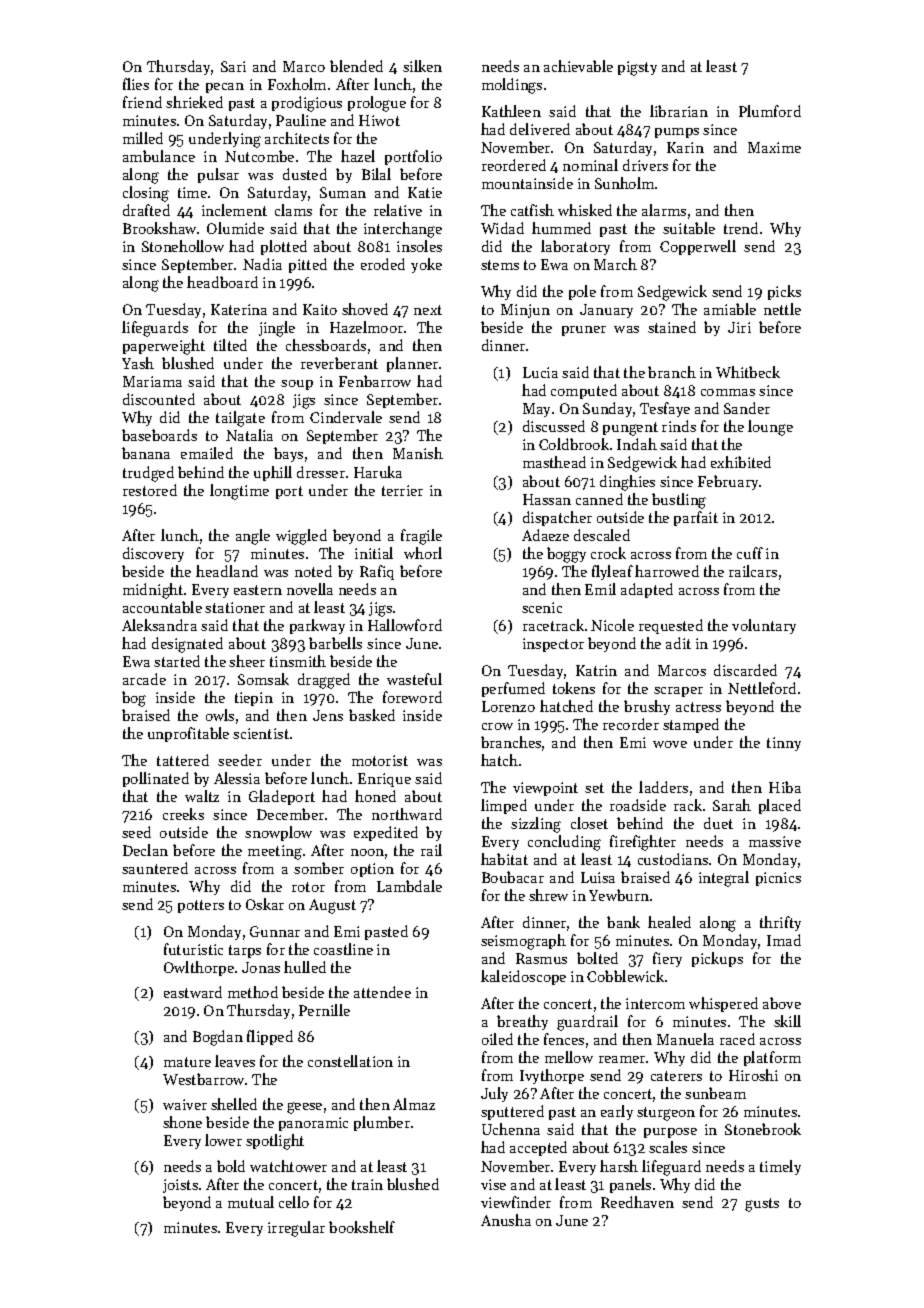  Describe the element at coordinates (770, 111) in the screenshot. I see `Plumford` at that location.
